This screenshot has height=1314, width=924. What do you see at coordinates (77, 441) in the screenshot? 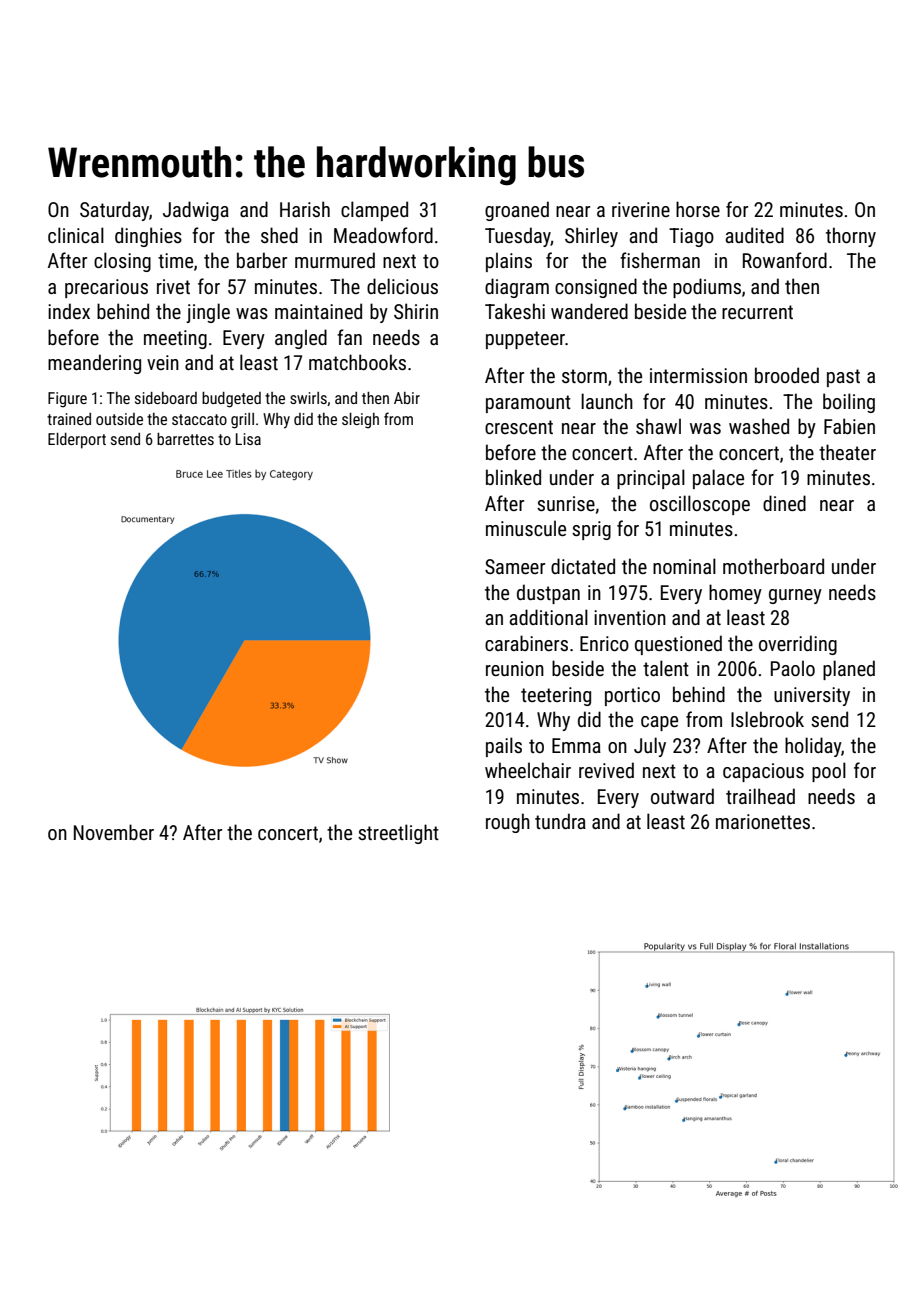
I see `Elderport` at bounding box center [77, 441].
